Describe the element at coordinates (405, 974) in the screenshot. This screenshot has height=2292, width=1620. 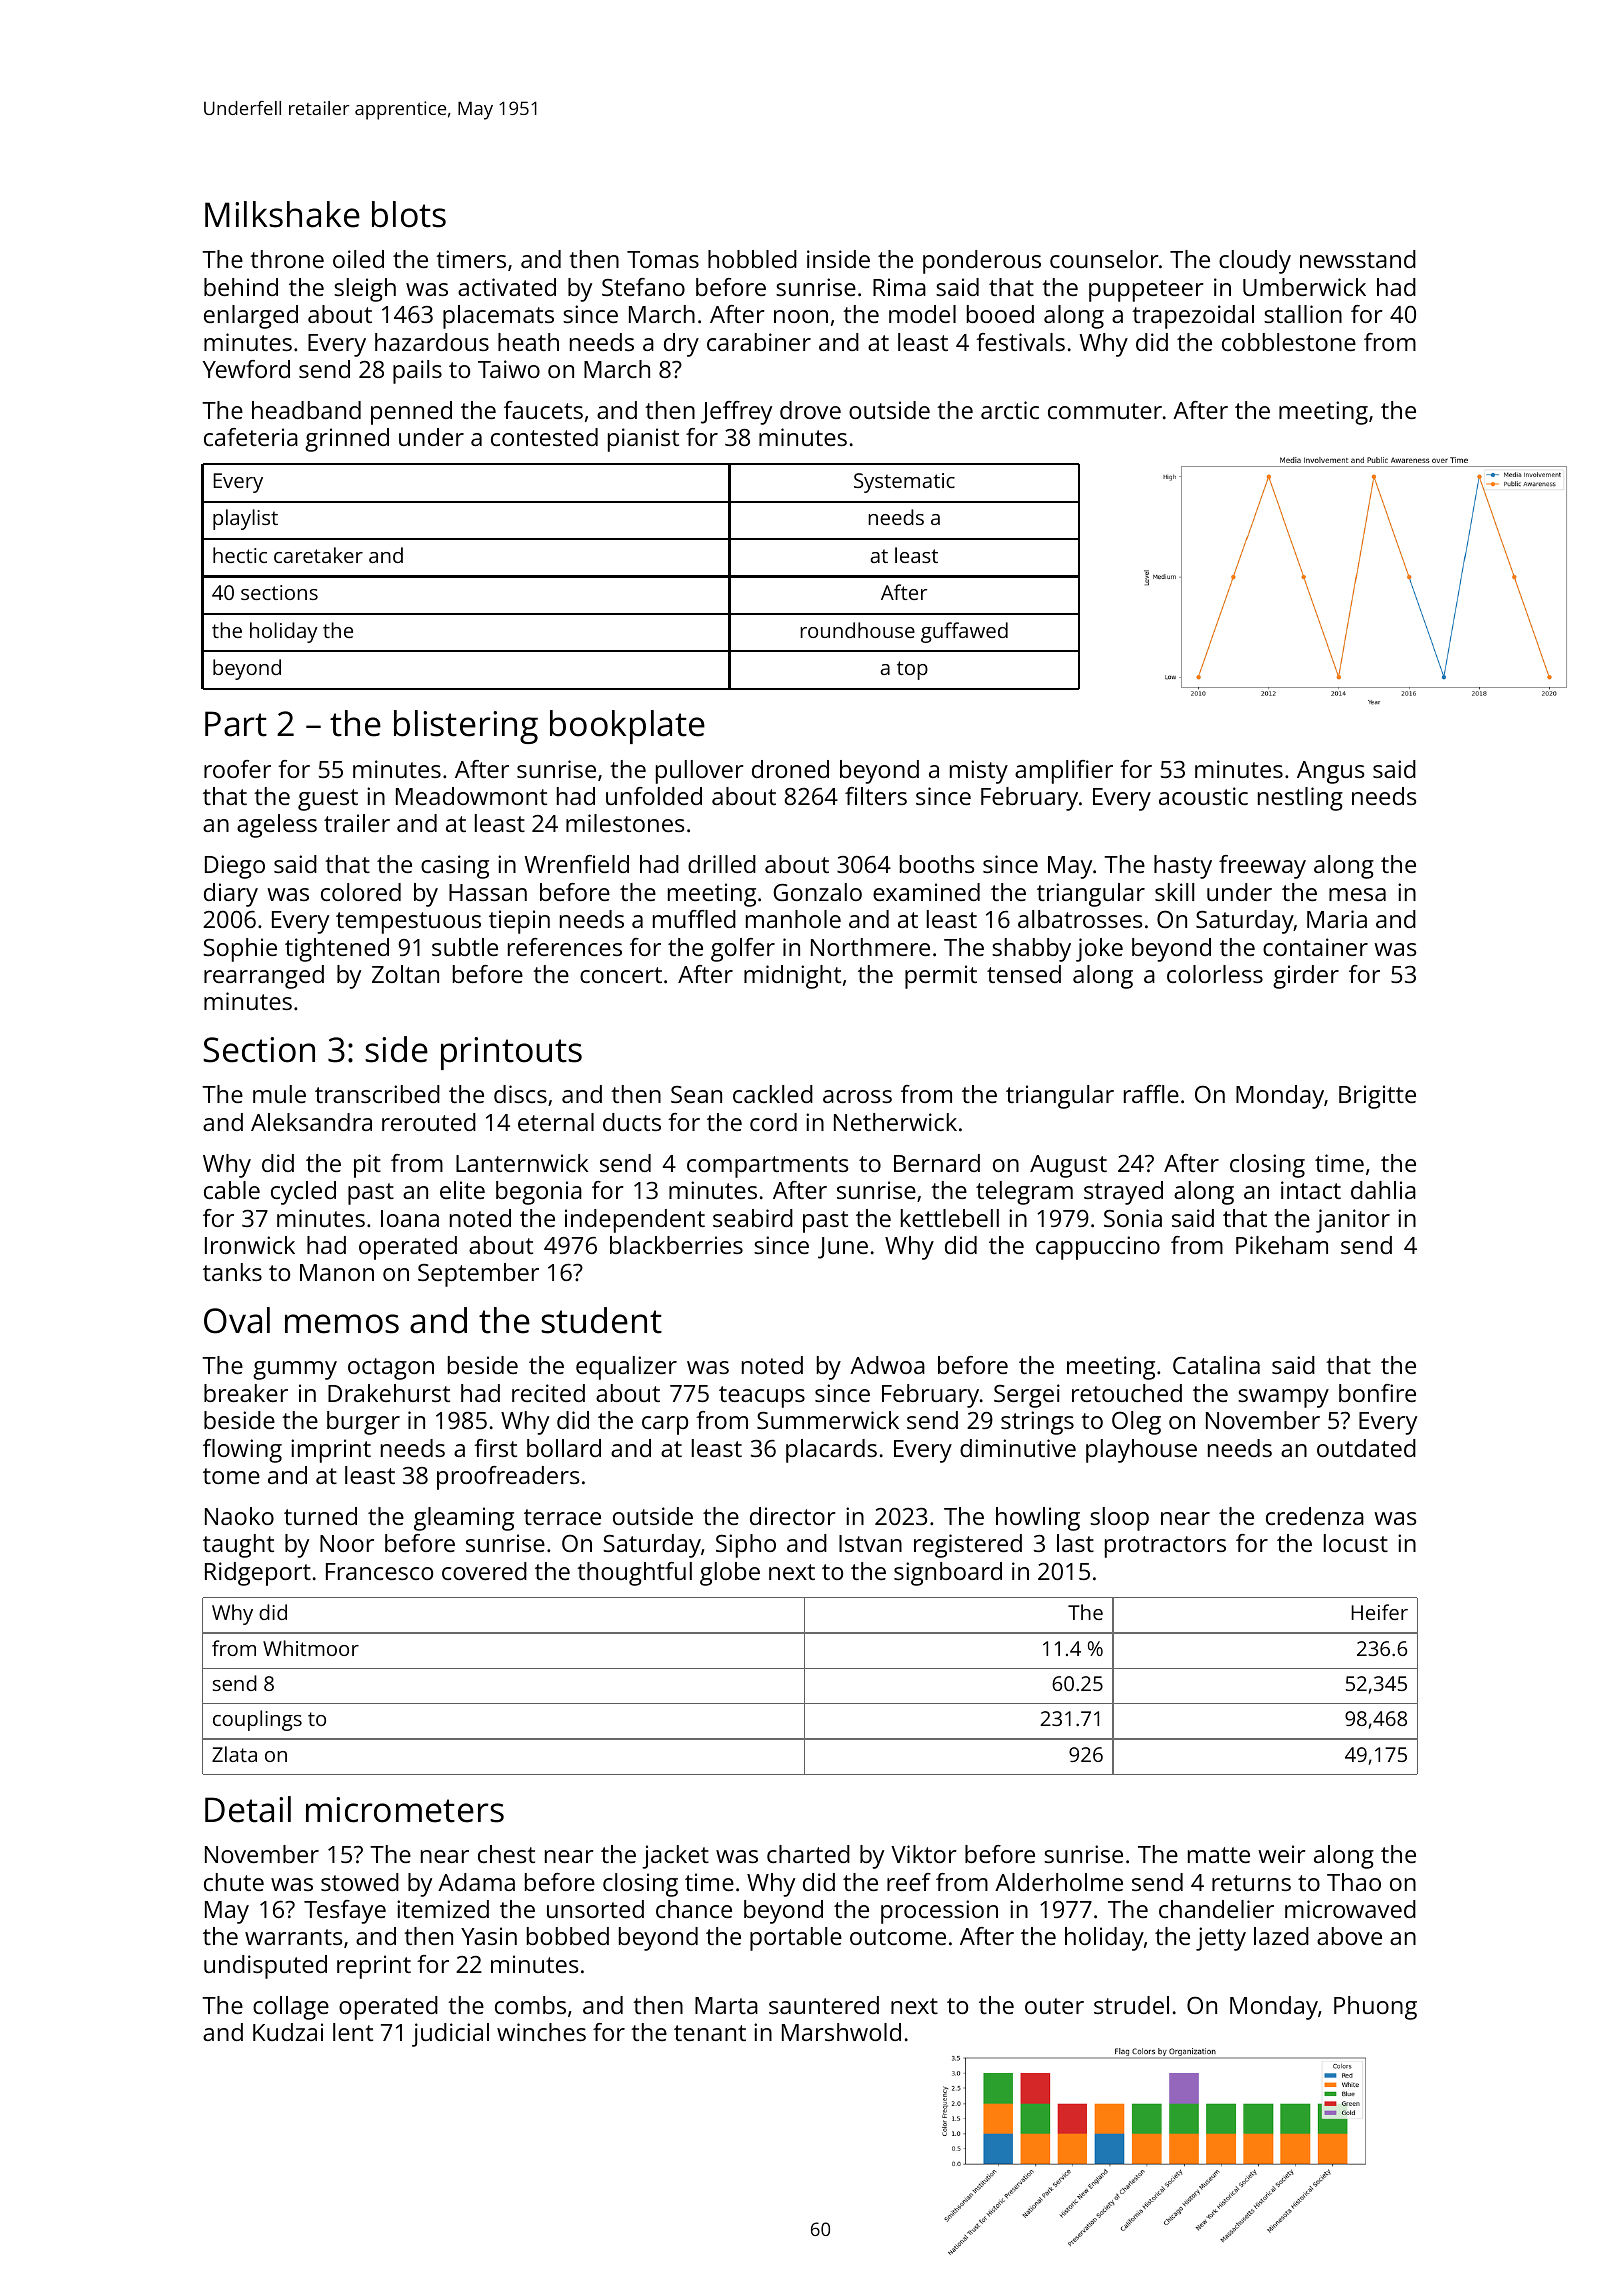
I see `Zoltan` at that location.
